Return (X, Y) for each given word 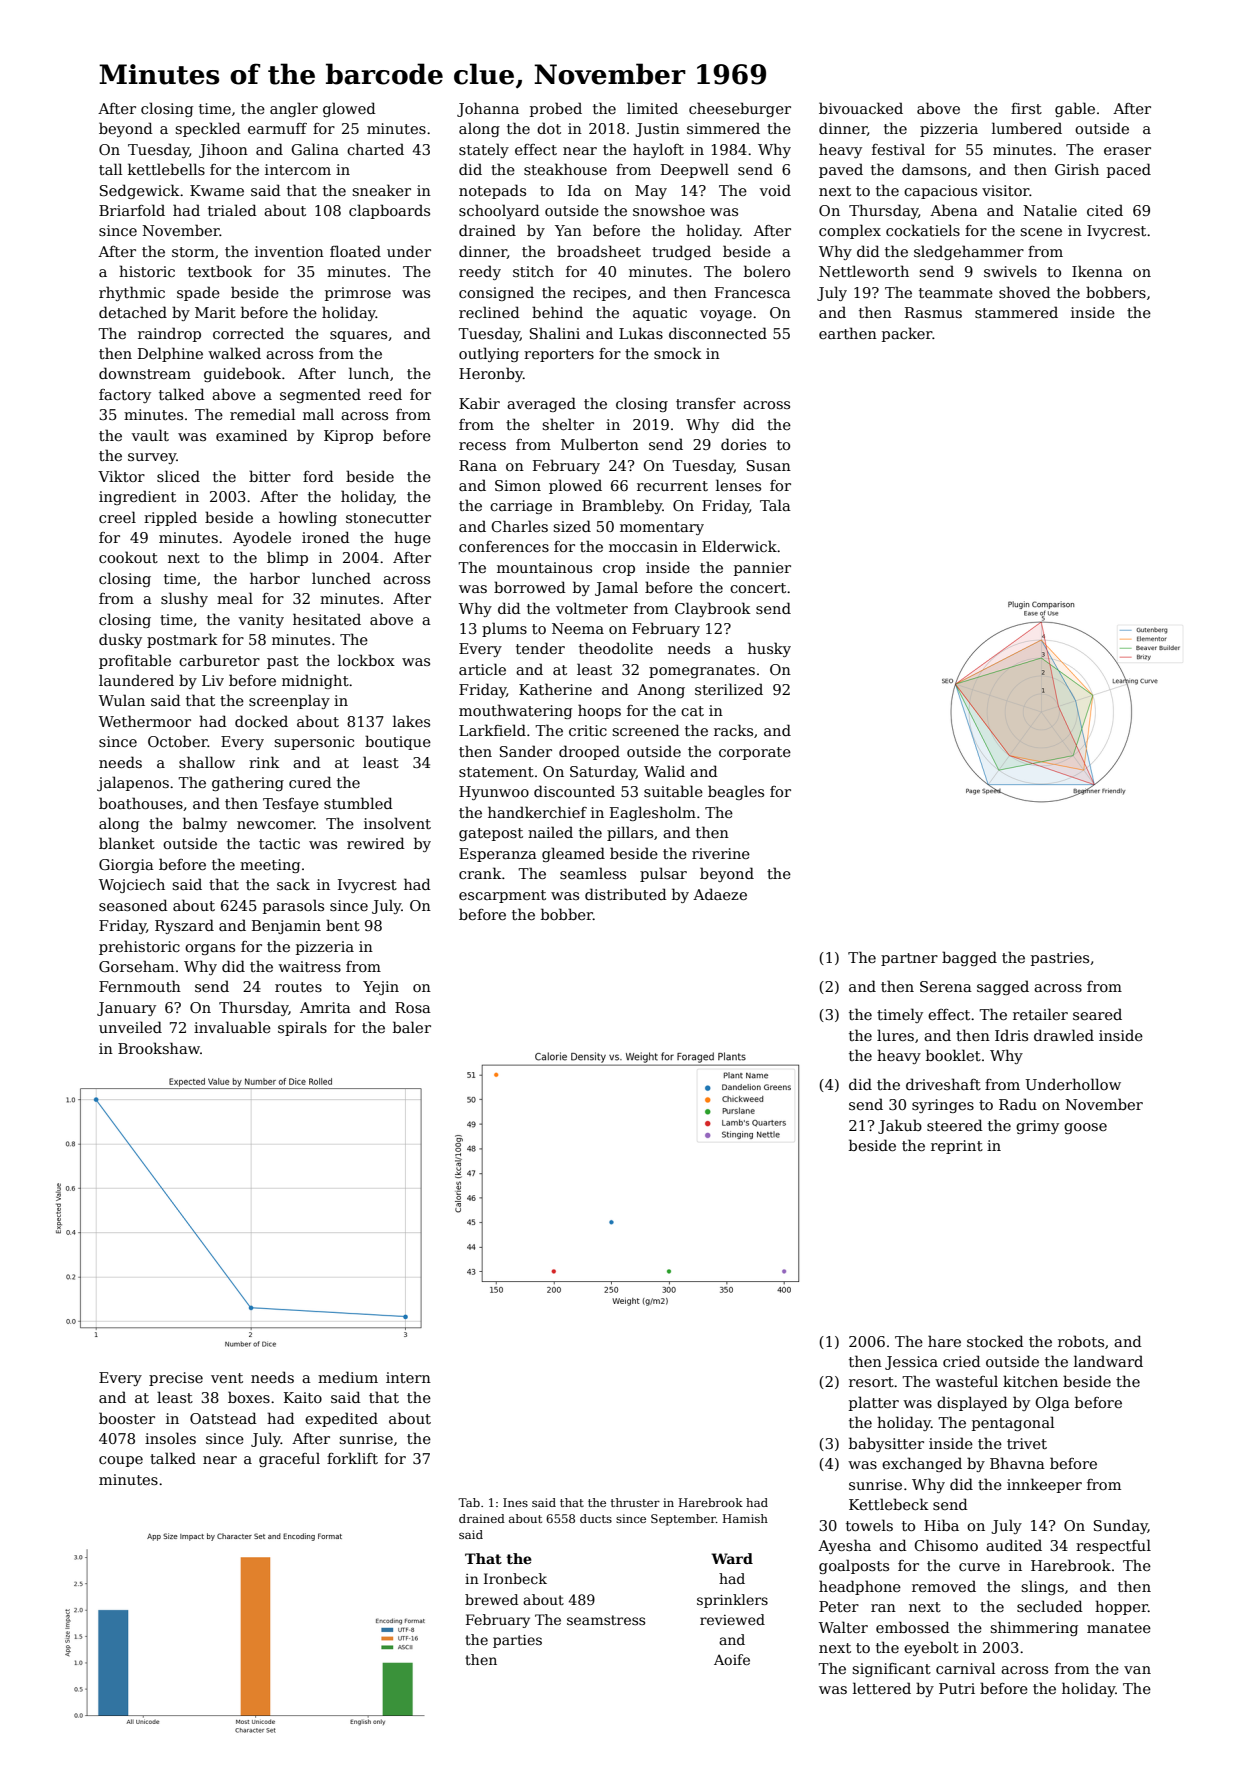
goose (1085, 1128)
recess (482, 446)
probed (556, 109)
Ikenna (1097, 271)
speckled (208, 129)
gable (1075, 109)
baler (412, 1027)
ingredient (137, 497)
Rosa (413, 1007)
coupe (121, 1461)
